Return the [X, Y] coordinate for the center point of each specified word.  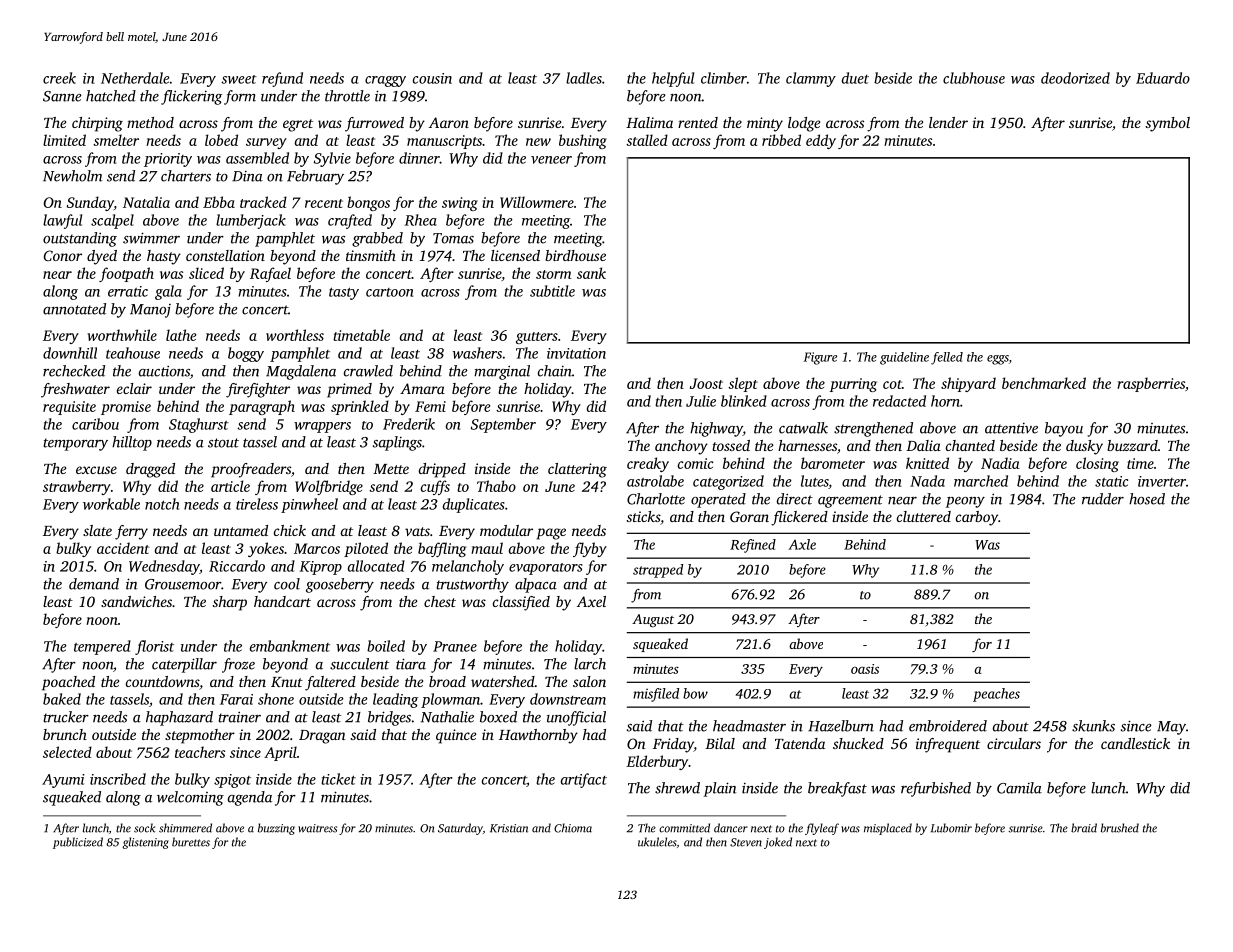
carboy [977, 518]
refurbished [936, 789]
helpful [673, 79]
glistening [145, 843]
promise [126, 408]
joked [778, 843]
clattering [577, 470]
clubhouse [974, 78]
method [150, 122]
